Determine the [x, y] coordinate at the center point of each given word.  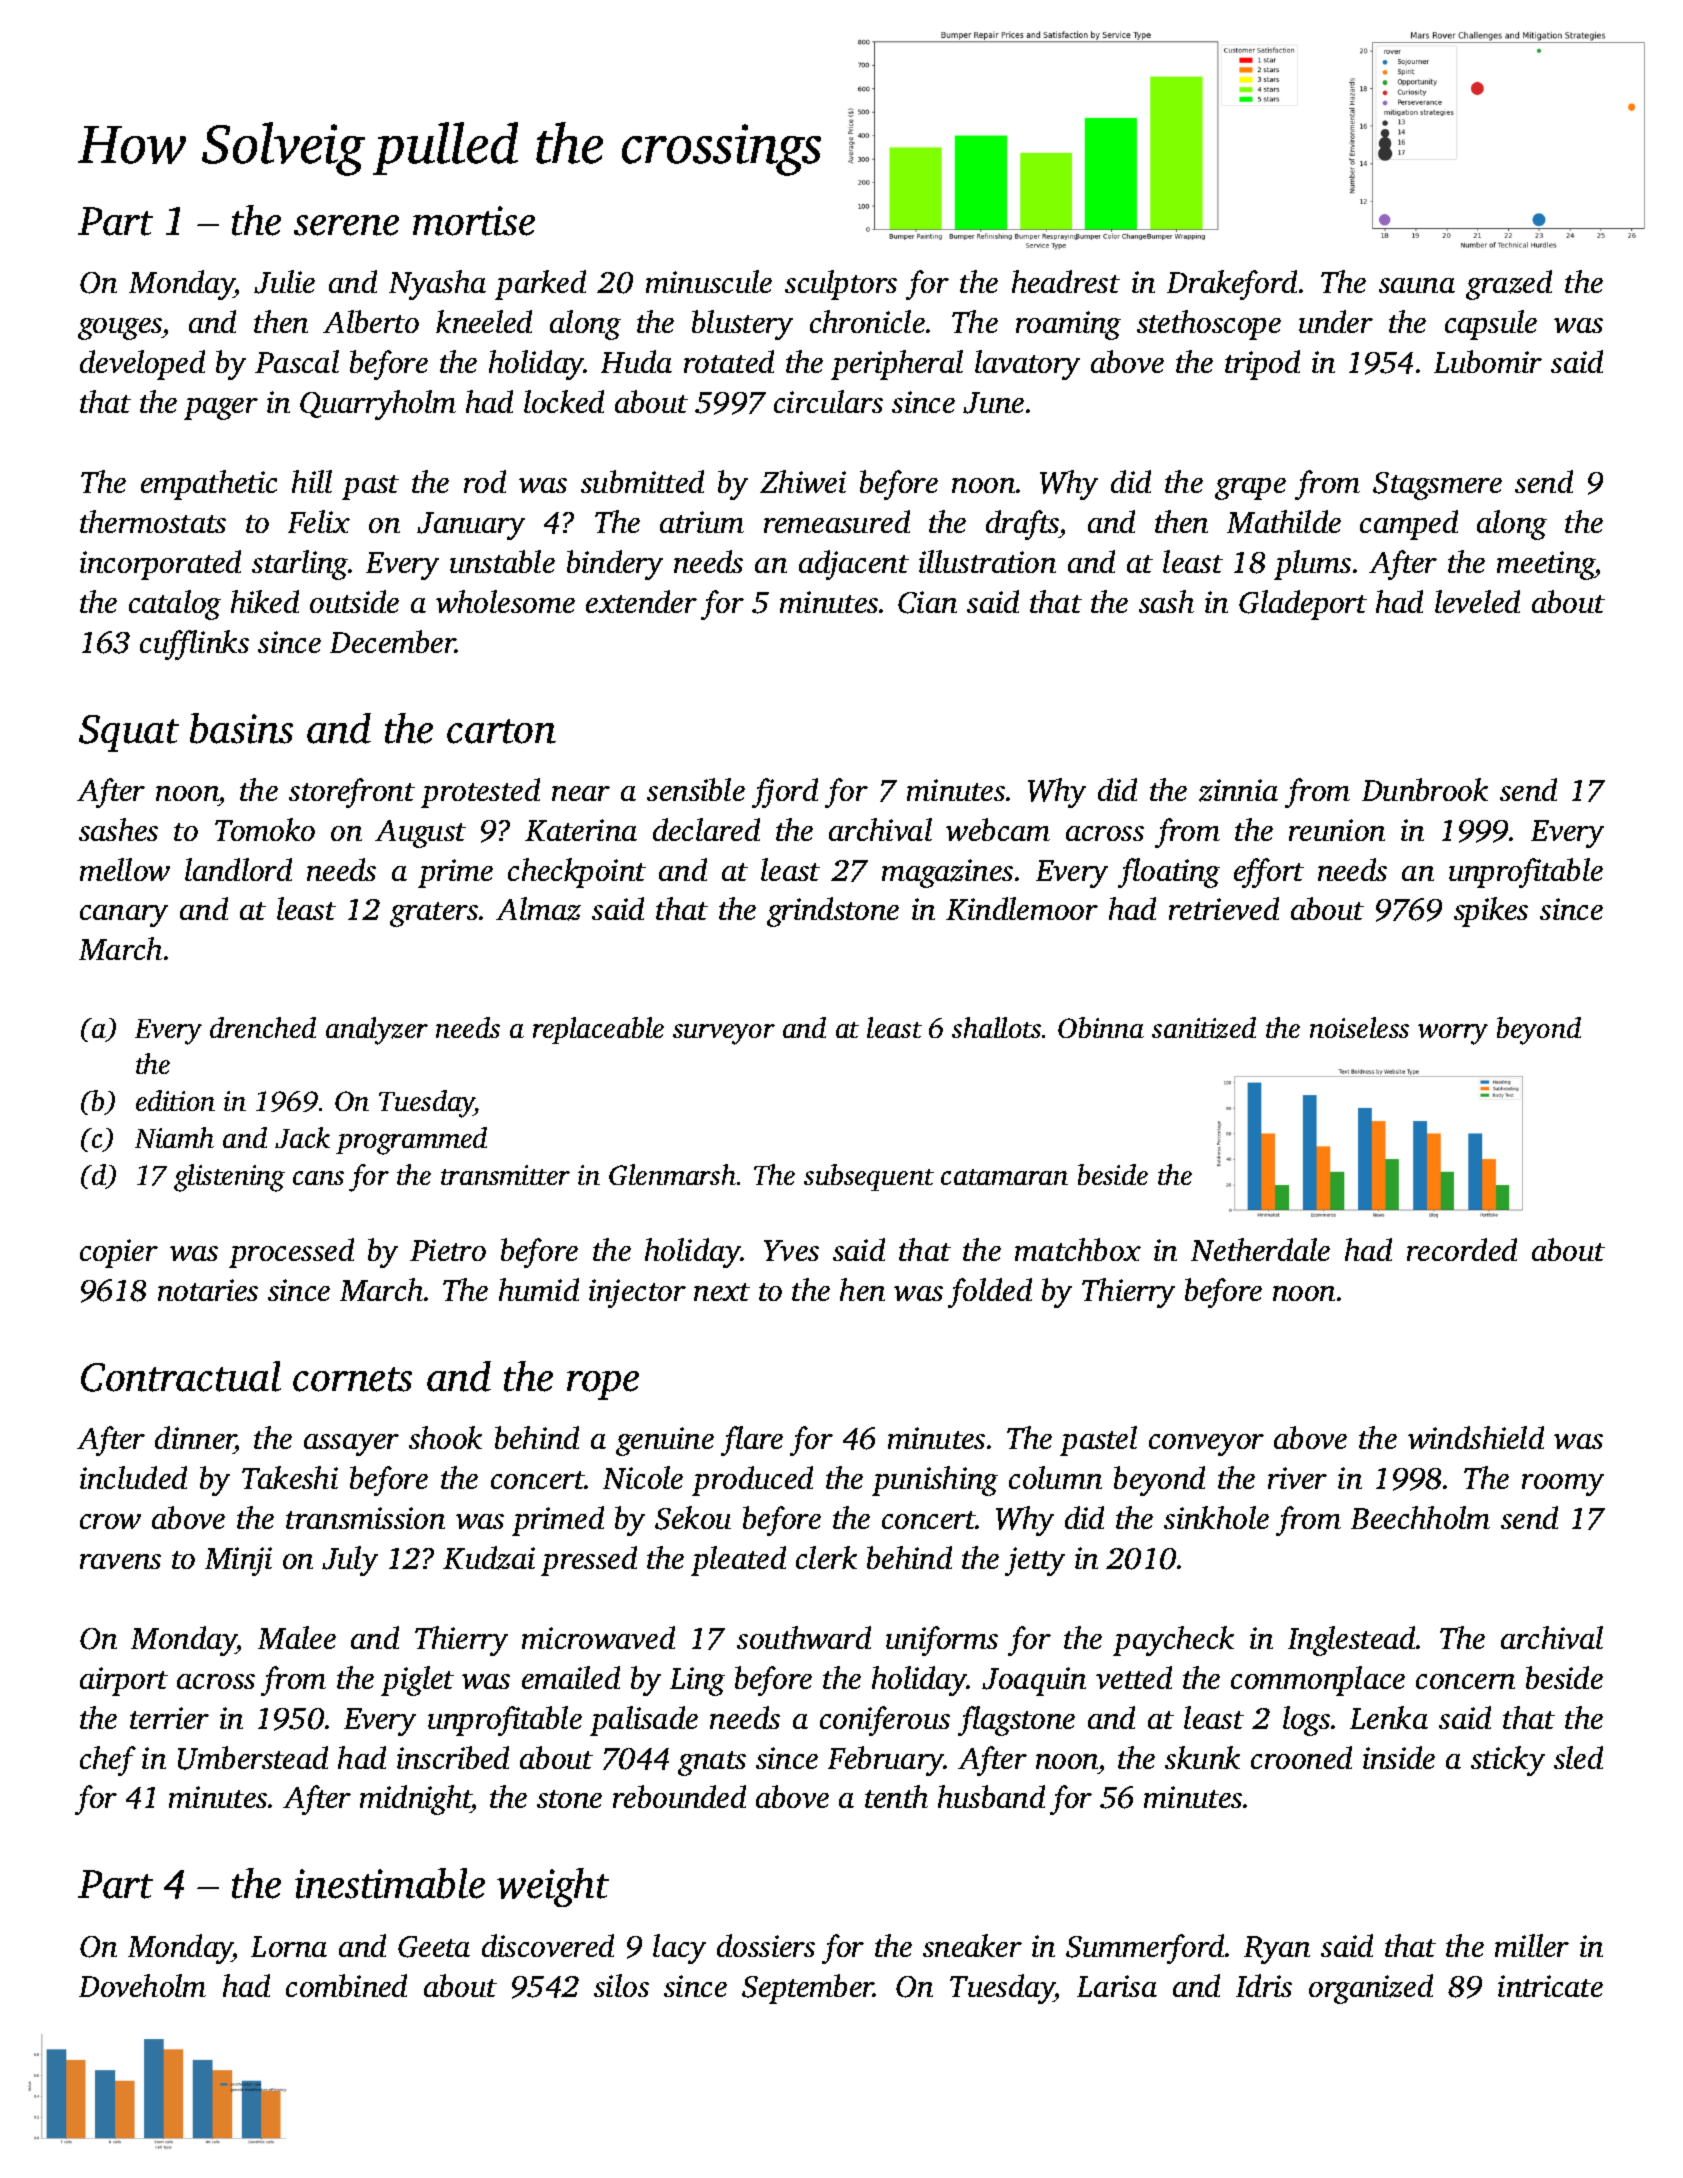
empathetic [209, 485]
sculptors [841, 285]
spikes [1491, 912]
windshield [1476, 1437]
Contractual [181, 1376]
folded [990, 1293]
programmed [411, 1141]
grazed [1509, 285]
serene [346, 225]
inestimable [390, 1883]
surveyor [724, 1034]
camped [1409, 525]
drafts [1022, 525]
